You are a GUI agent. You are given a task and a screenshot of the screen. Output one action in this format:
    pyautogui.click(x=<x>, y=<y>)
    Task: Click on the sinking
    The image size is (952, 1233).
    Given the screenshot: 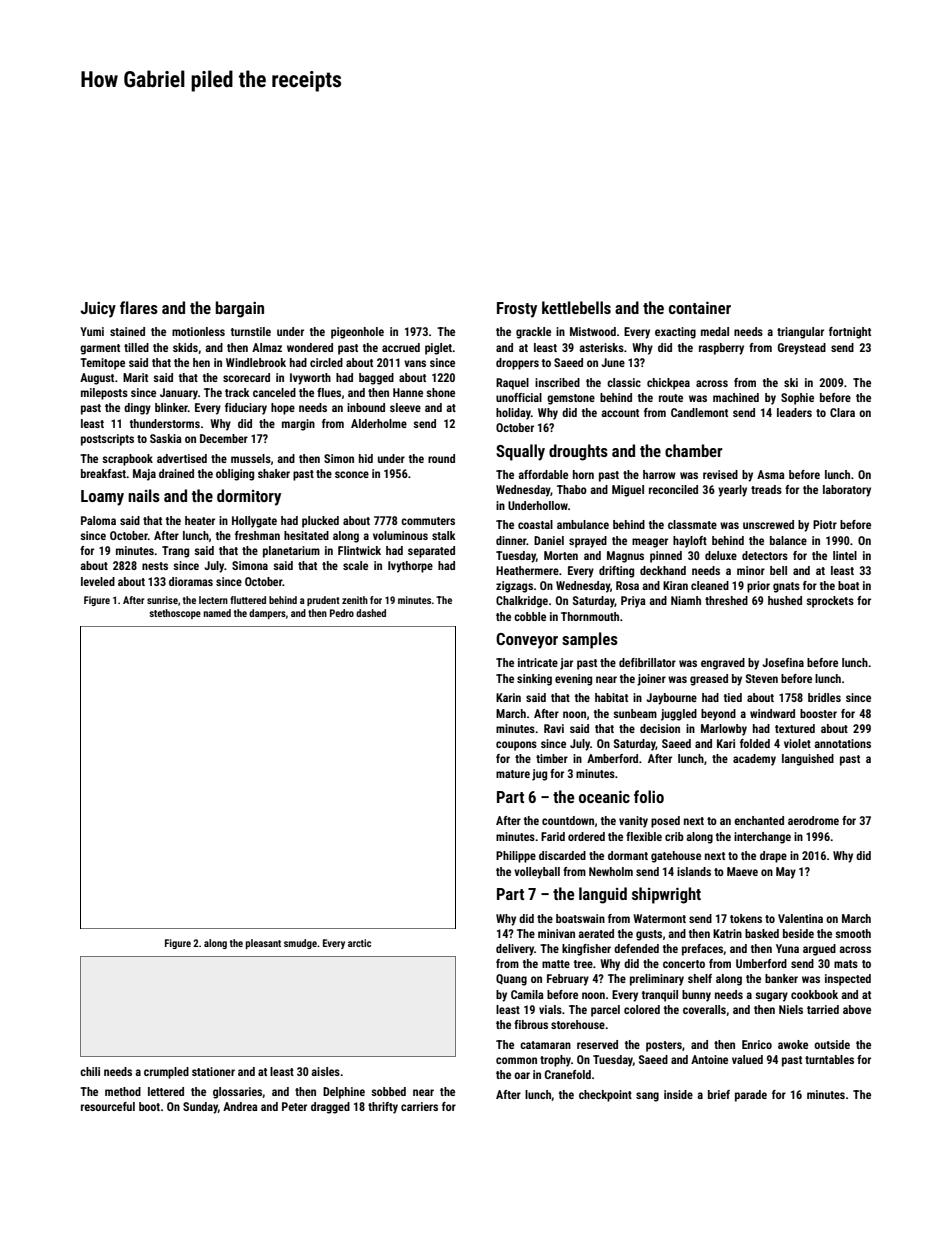 What is the action you would take?
    pyautogui.click(x=534, y=680)
